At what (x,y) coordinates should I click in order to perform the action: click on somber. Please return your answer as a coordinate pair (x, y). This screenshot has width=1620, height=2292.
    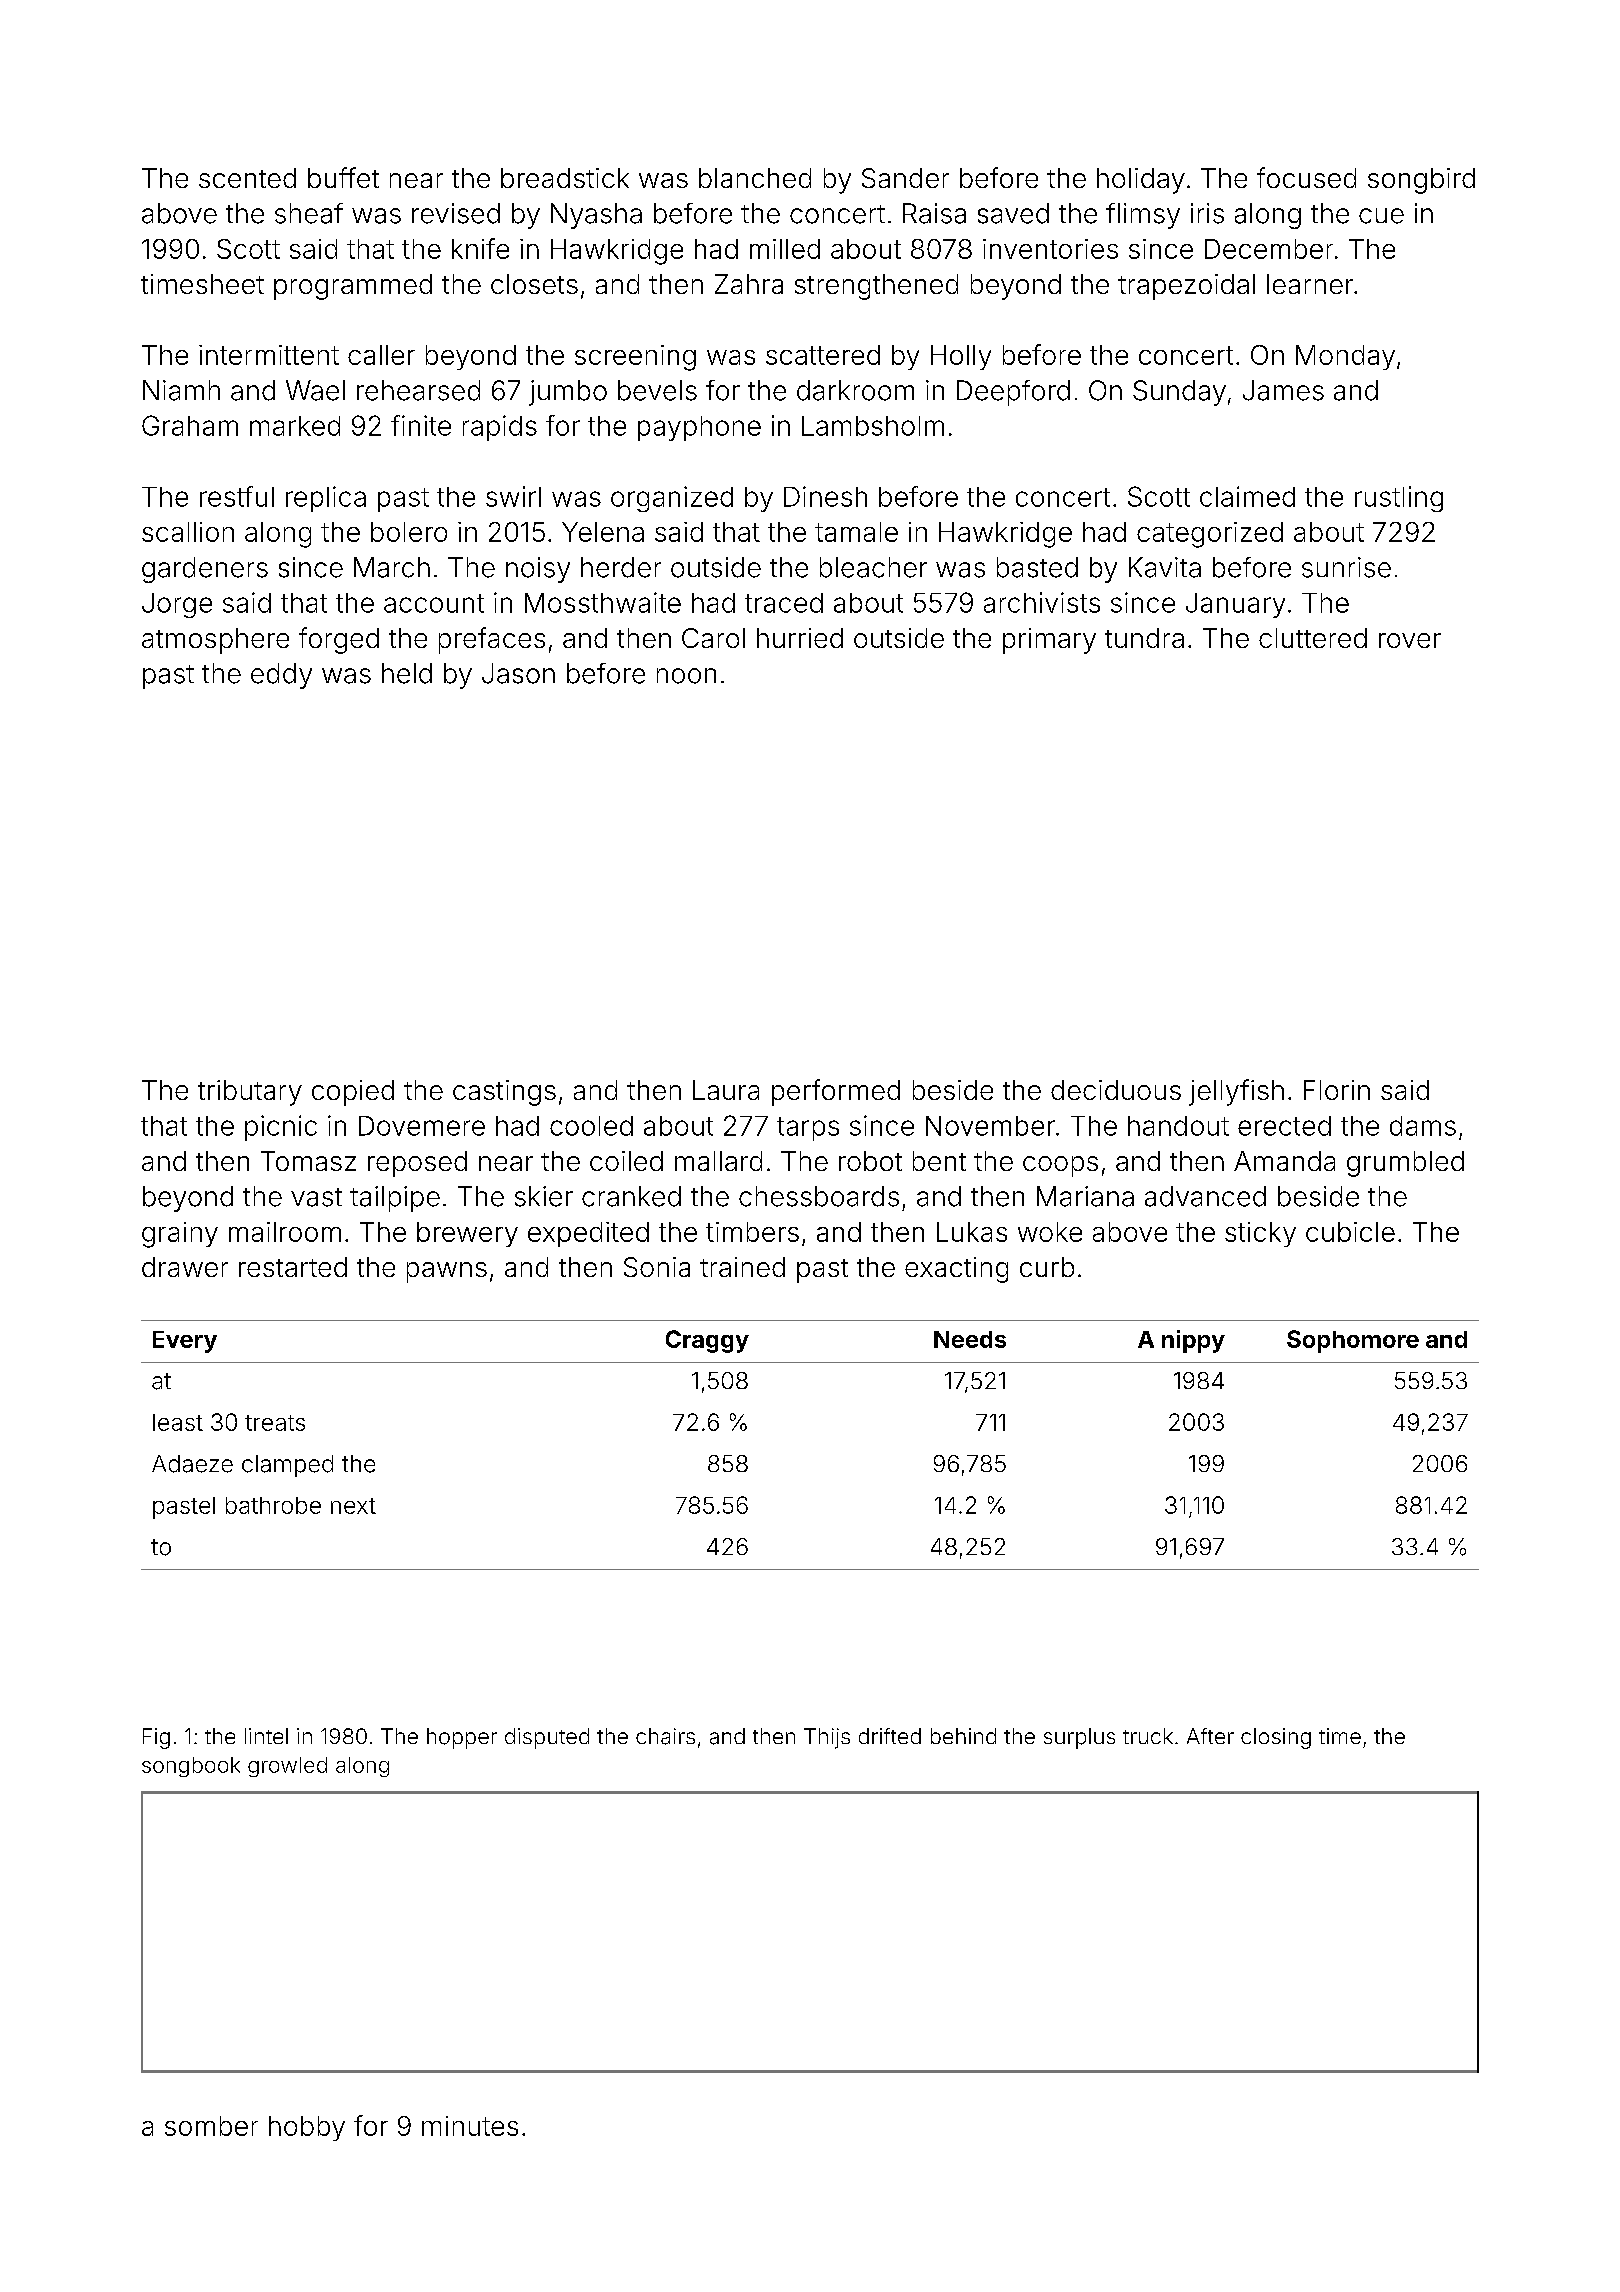
    Looking at the image, I should click on (211, 2126).
